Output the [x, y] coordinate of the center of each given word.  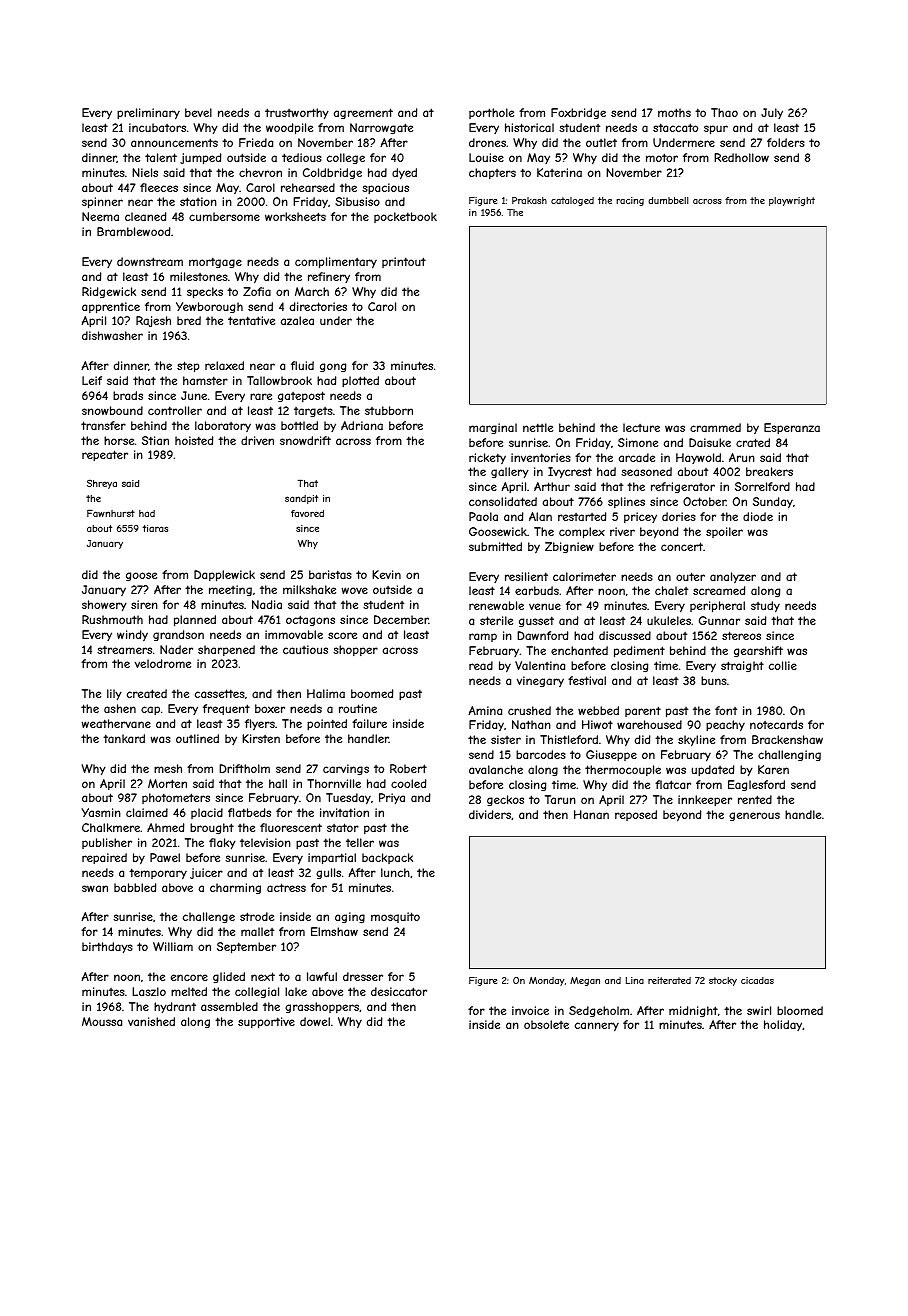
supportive [266, 1023]
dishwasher [112, 335]
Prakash [529, 200]
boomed [372, 693]
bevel [198, 112]
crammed [715, 427]
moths [674, 112]
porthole [491, 113]
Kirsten [261, 738]
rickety [487, 458]
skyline [696, 741]
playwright [792, 201]
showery [104, 606]
